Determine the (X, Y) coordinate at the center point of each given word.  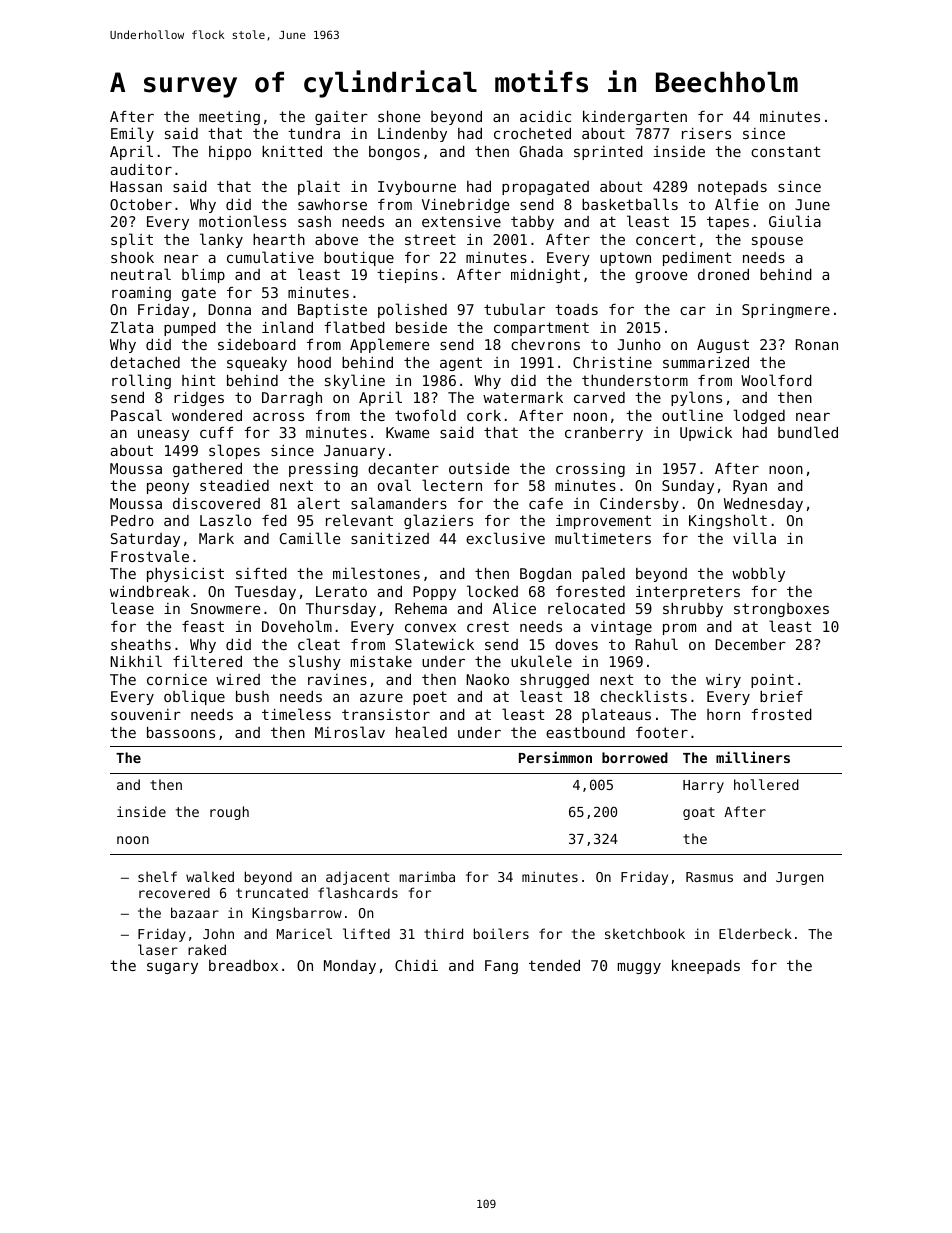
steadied (234, 485)
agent (461, 364)
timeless (296, 714)
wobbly (758, 574)
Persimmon (555, 757)
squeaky (257, 364)
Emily (132, 134)
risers (706, 133)
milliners (753, 757)
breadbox (243, 965)
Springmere (786, 311)
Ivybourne (417, 188)
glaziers (438, 521)
